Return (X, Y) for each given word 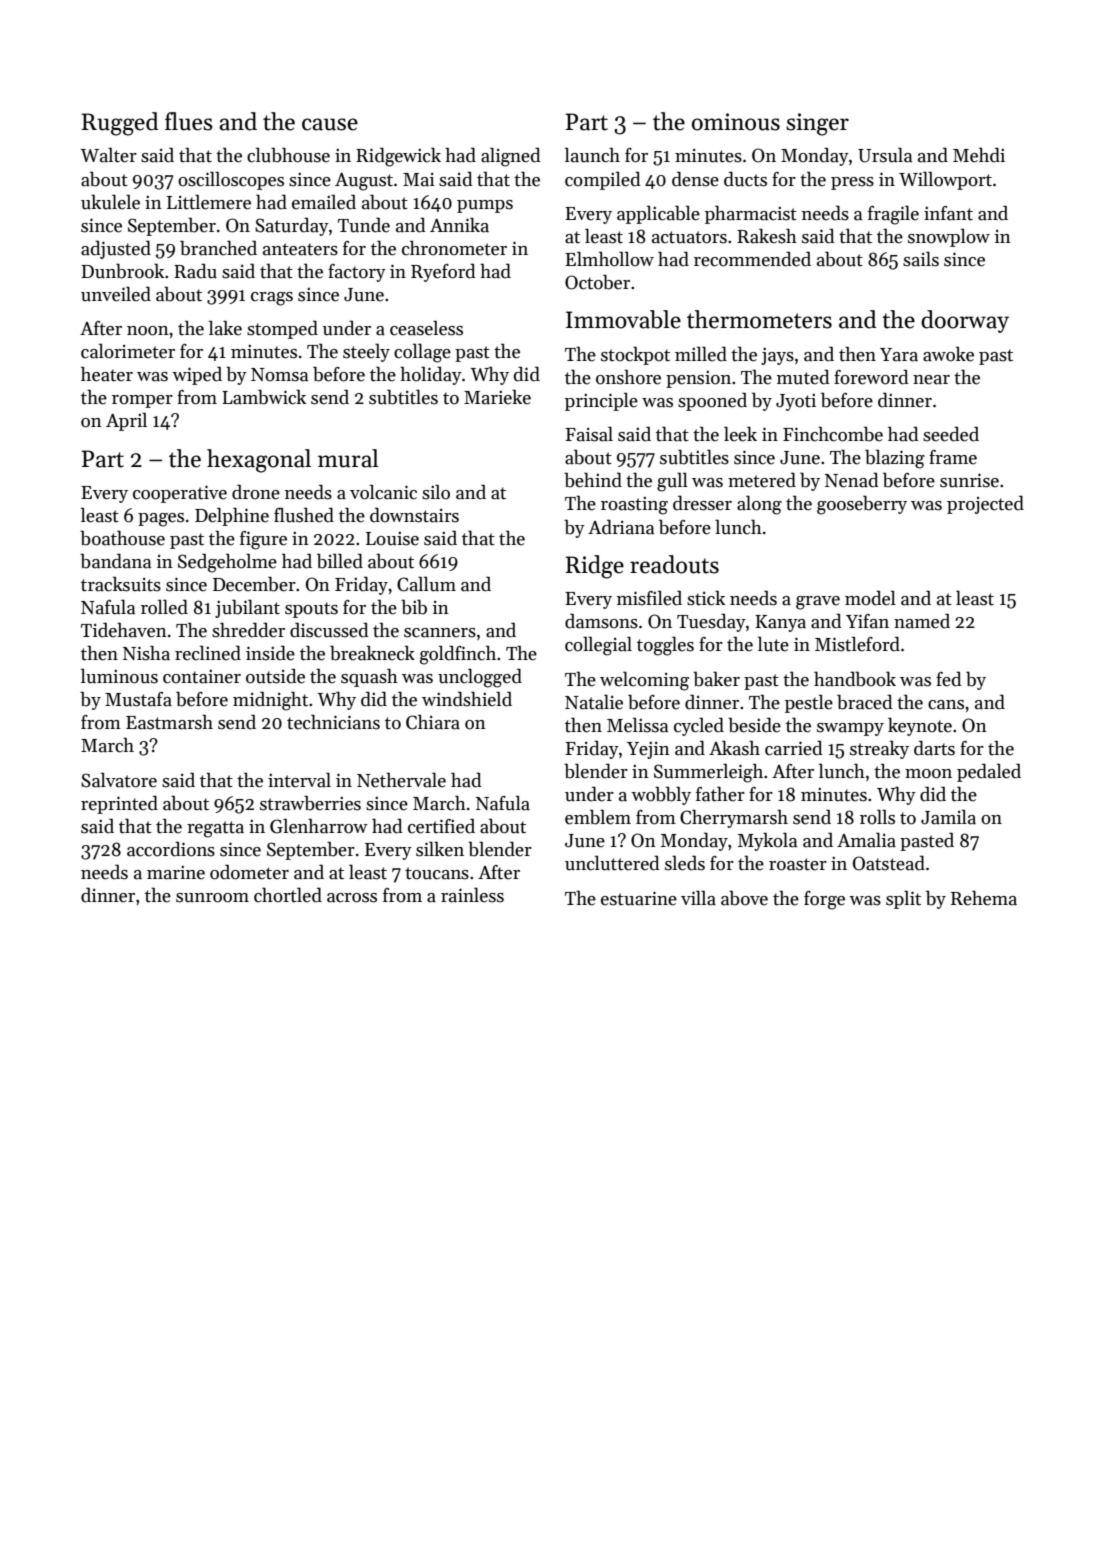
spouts (311, 610)
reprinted (119, 804)
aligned (511, 157)
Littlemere (209, 202)
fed (949, 679)
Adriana (621, 527)
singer (817, 124)
